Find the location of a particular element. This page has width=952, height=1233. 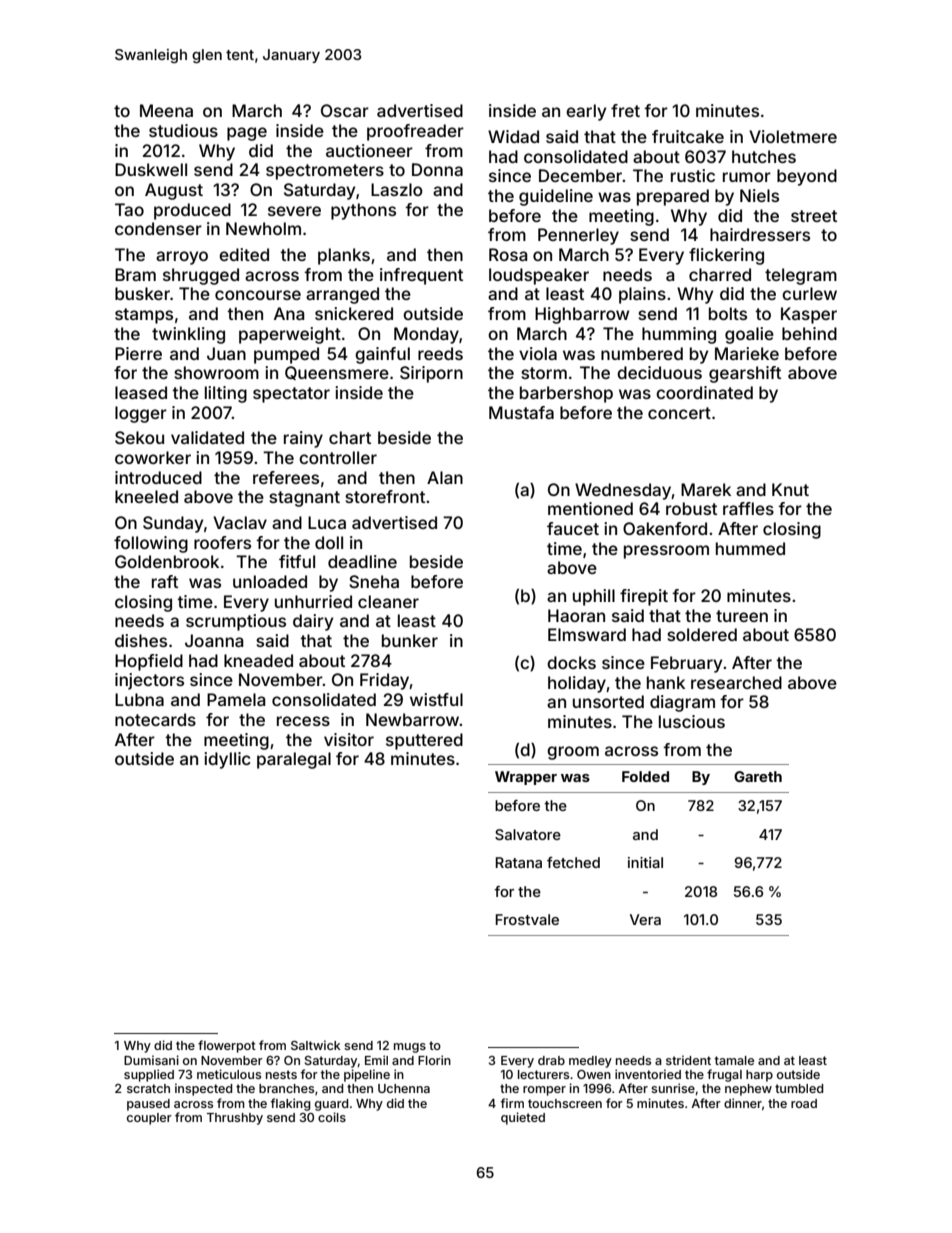

soldered is located at coordinates (702, 634).
